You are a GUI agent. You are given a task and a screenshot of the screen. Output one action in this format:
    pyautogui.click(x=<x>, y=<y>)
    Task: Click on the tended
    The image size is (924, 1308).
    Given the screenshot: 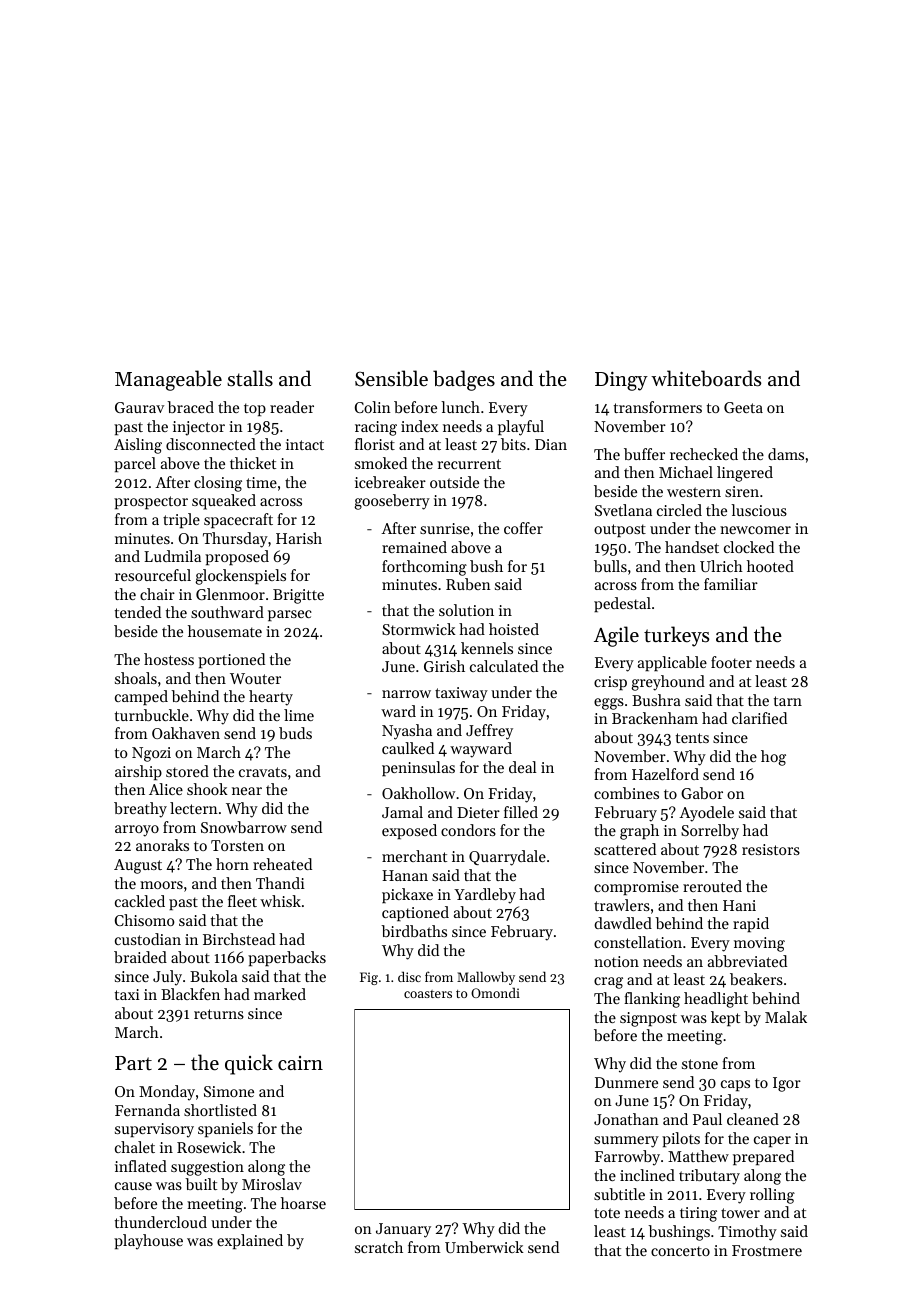 What is the action you would take?
    pyautogui.click(x=138, y=612)
